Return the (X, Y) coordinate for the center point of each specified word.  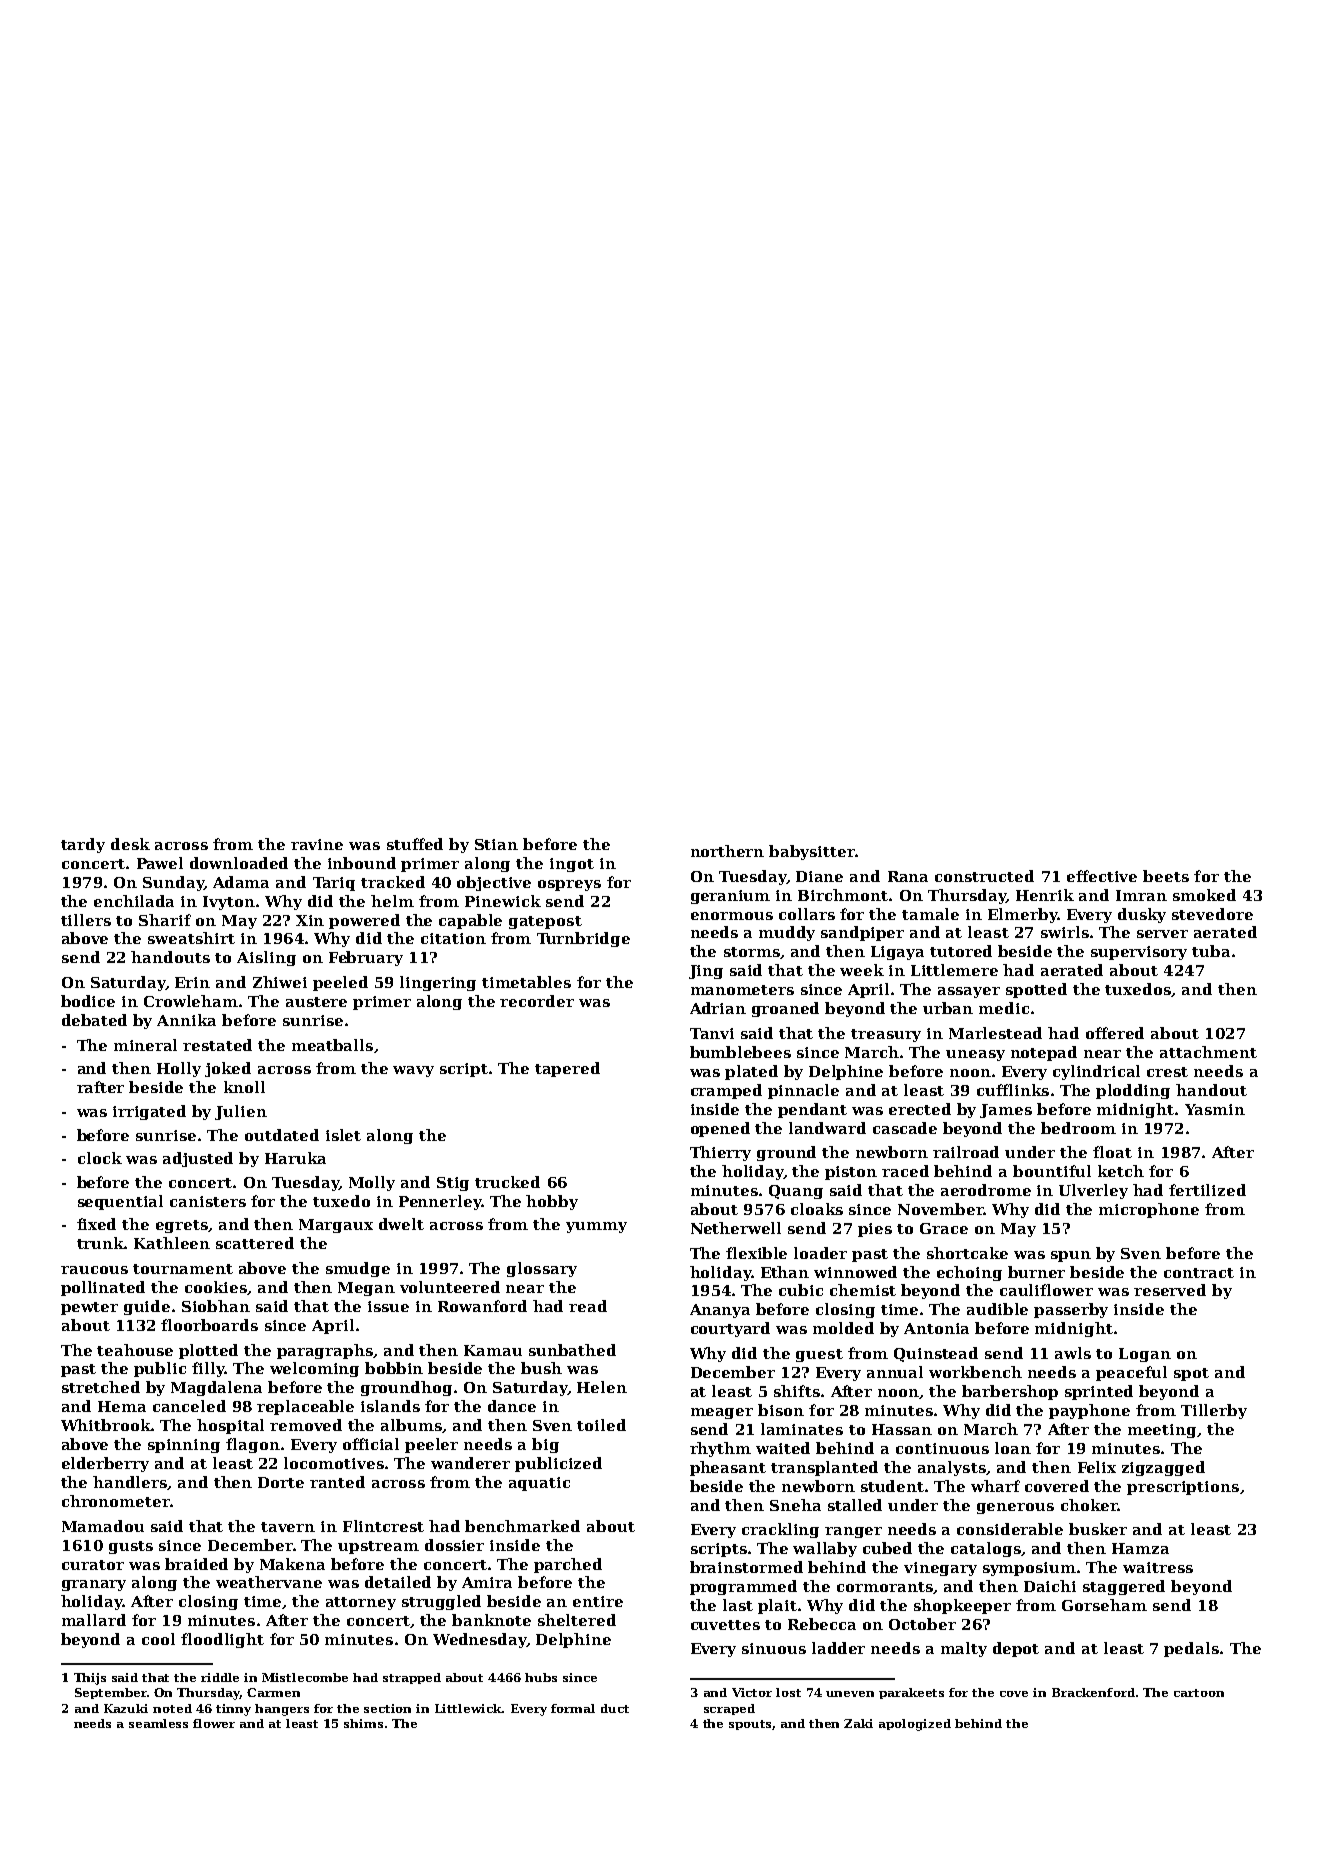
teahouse (135, 1350)
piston (851, 1173)
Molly (372, 1183)
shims (363, 1723)
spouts (751, 1725)
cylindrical (1096, 1072)
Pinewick (503, 901)
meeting (1162, 1431)
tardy (83, 845)
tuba (1211, 951)
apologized (915, 1725)
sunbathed (572, 1350)
